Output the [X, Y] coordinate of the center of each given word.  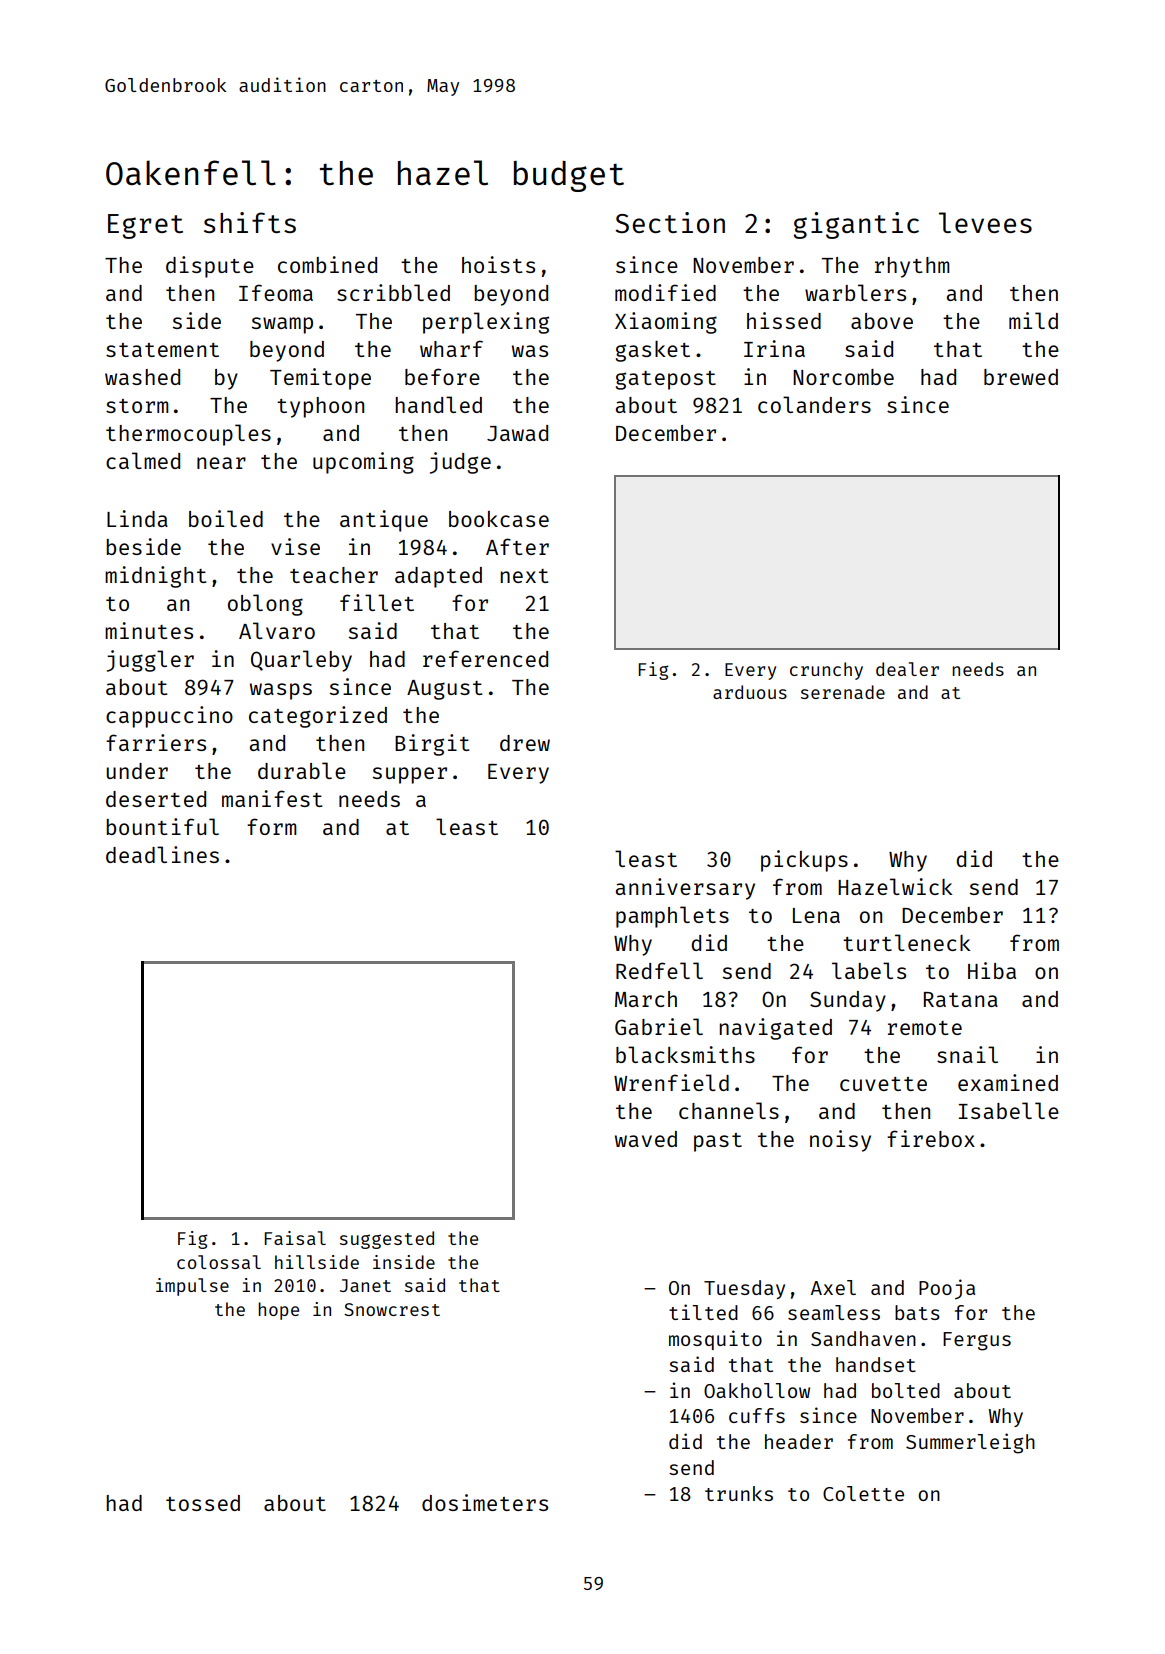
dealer [907, 669]
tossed [203, 1503]
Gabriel [659, 1026]
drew [525, 743]
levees [985, 222]
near [221, 463]
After [517, 546]
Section [670, 222]
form [271, 826]
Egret [145, 226]
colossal [219, 1262]
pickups [804, 861]
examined [1008, 1082]
